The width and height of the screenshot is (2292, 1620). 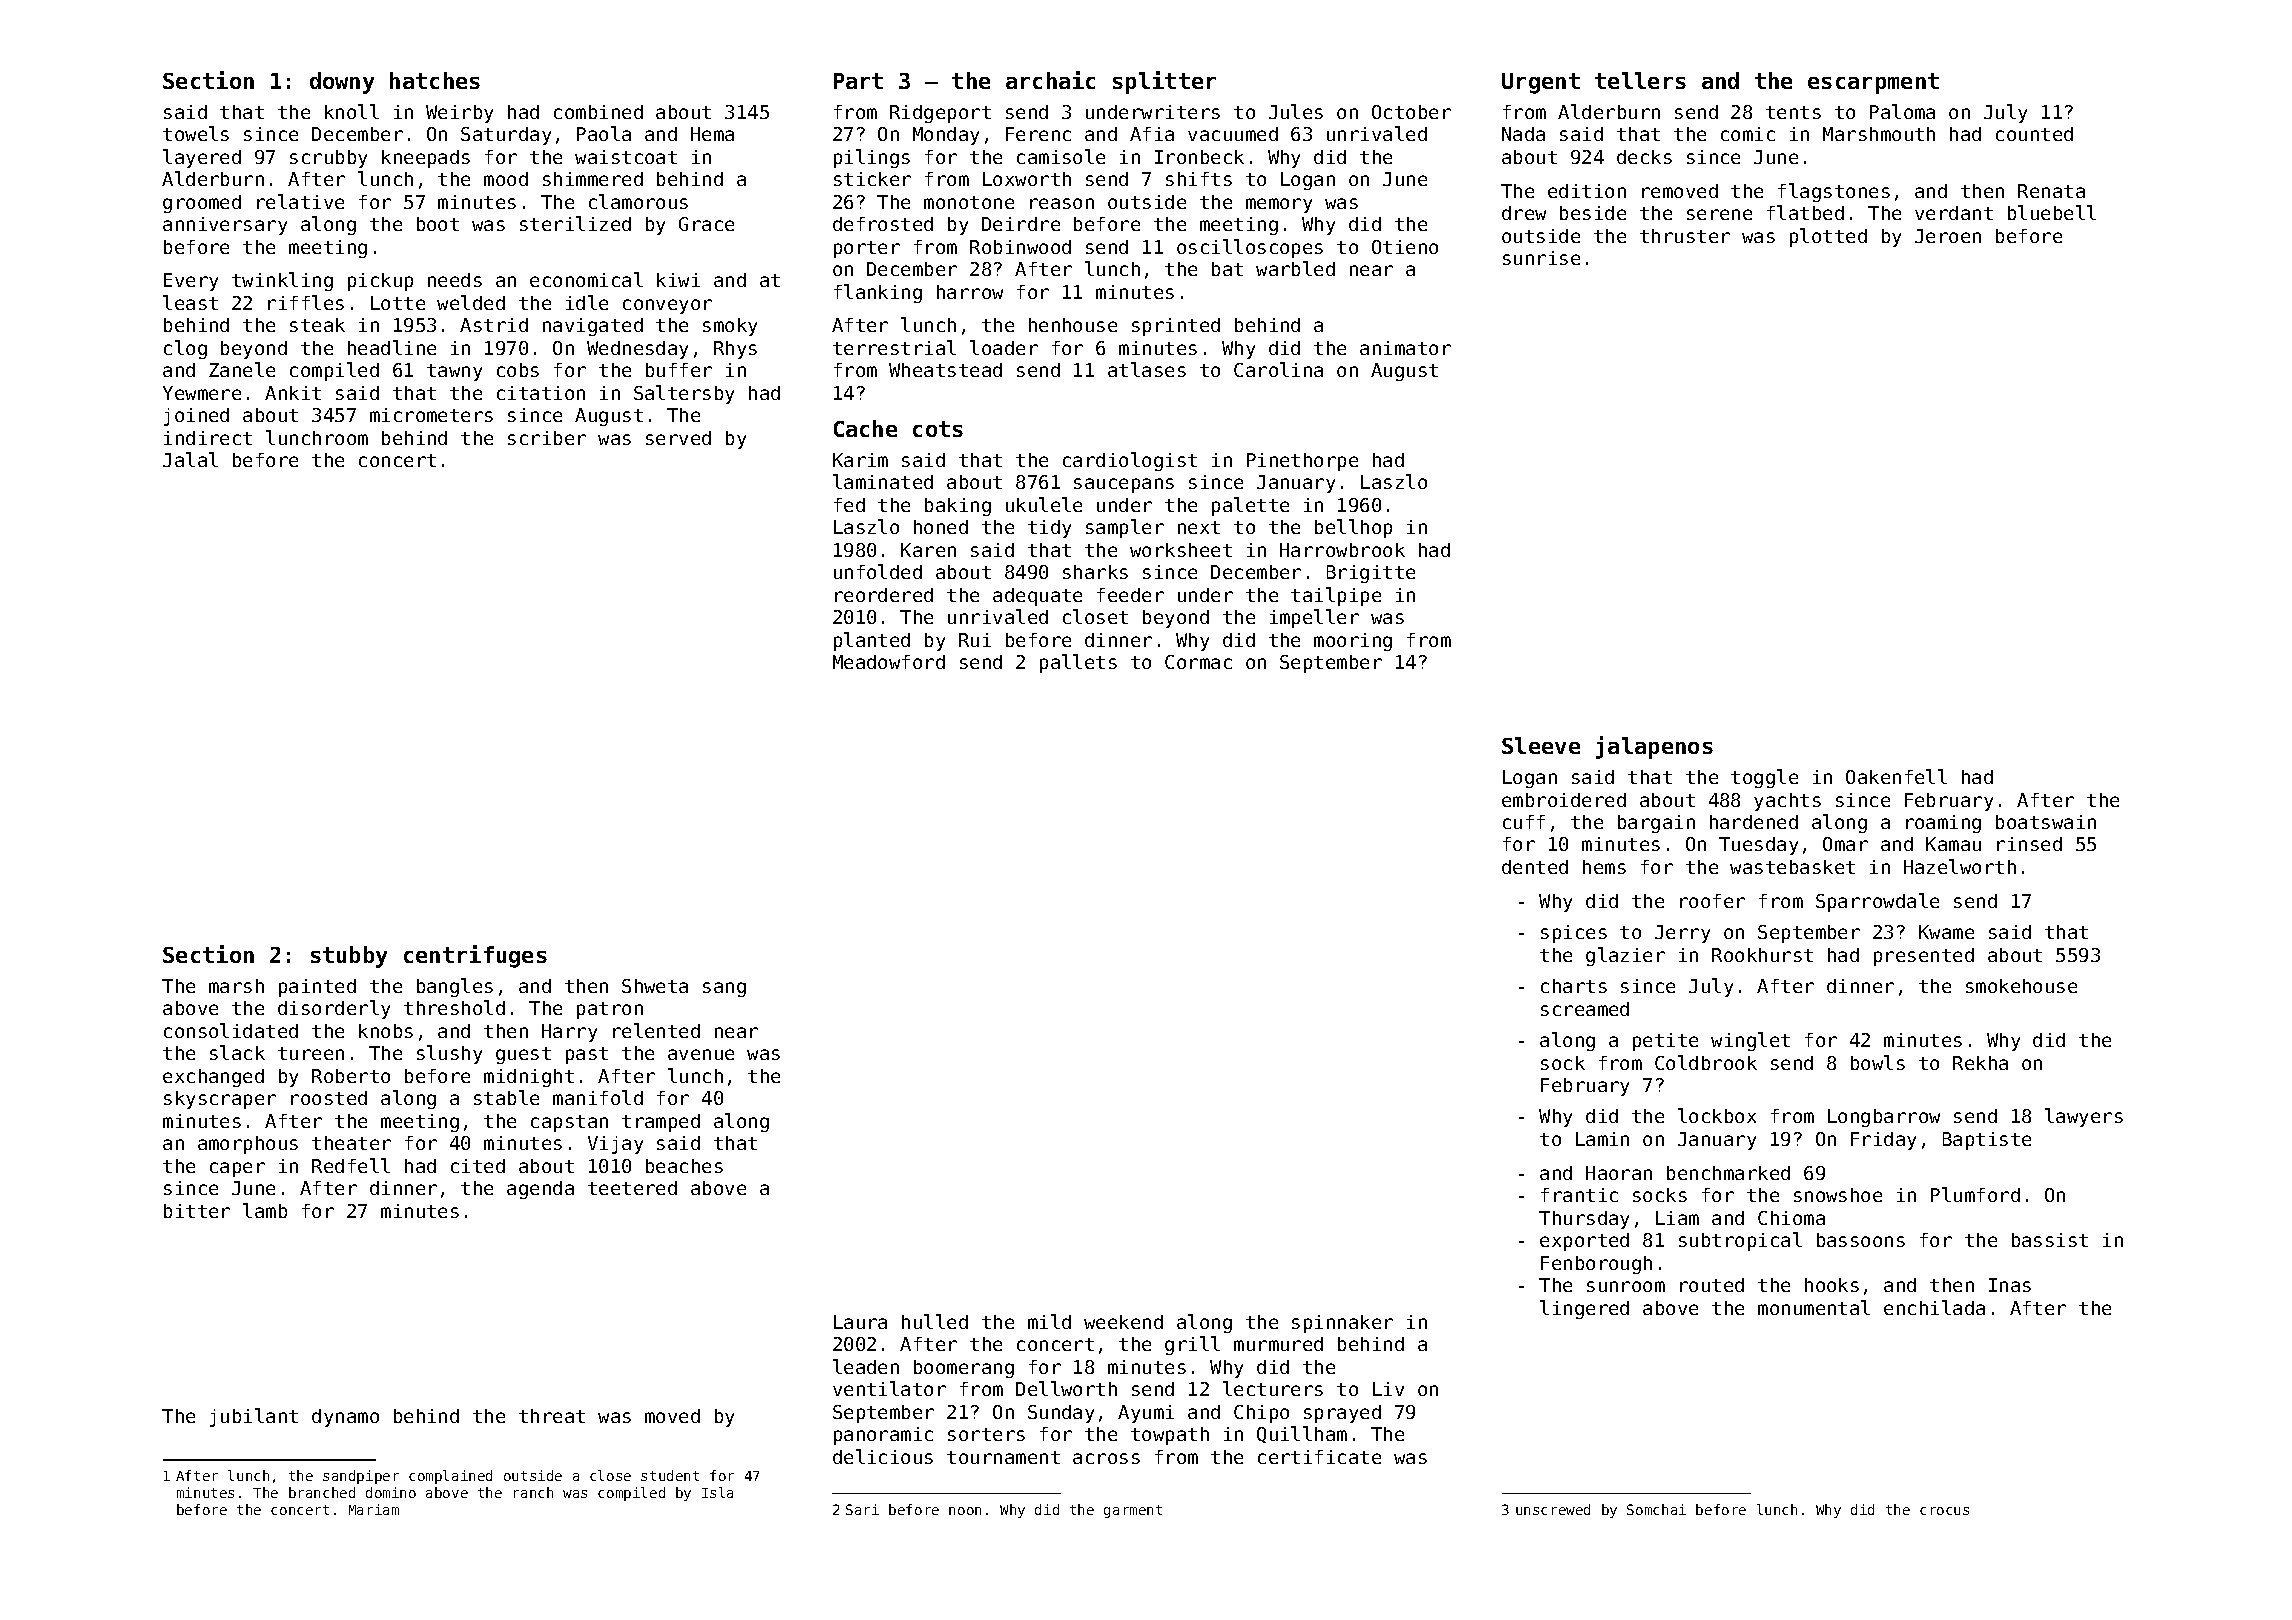 I want to click on avenue, so click(x=701, y=1054).
